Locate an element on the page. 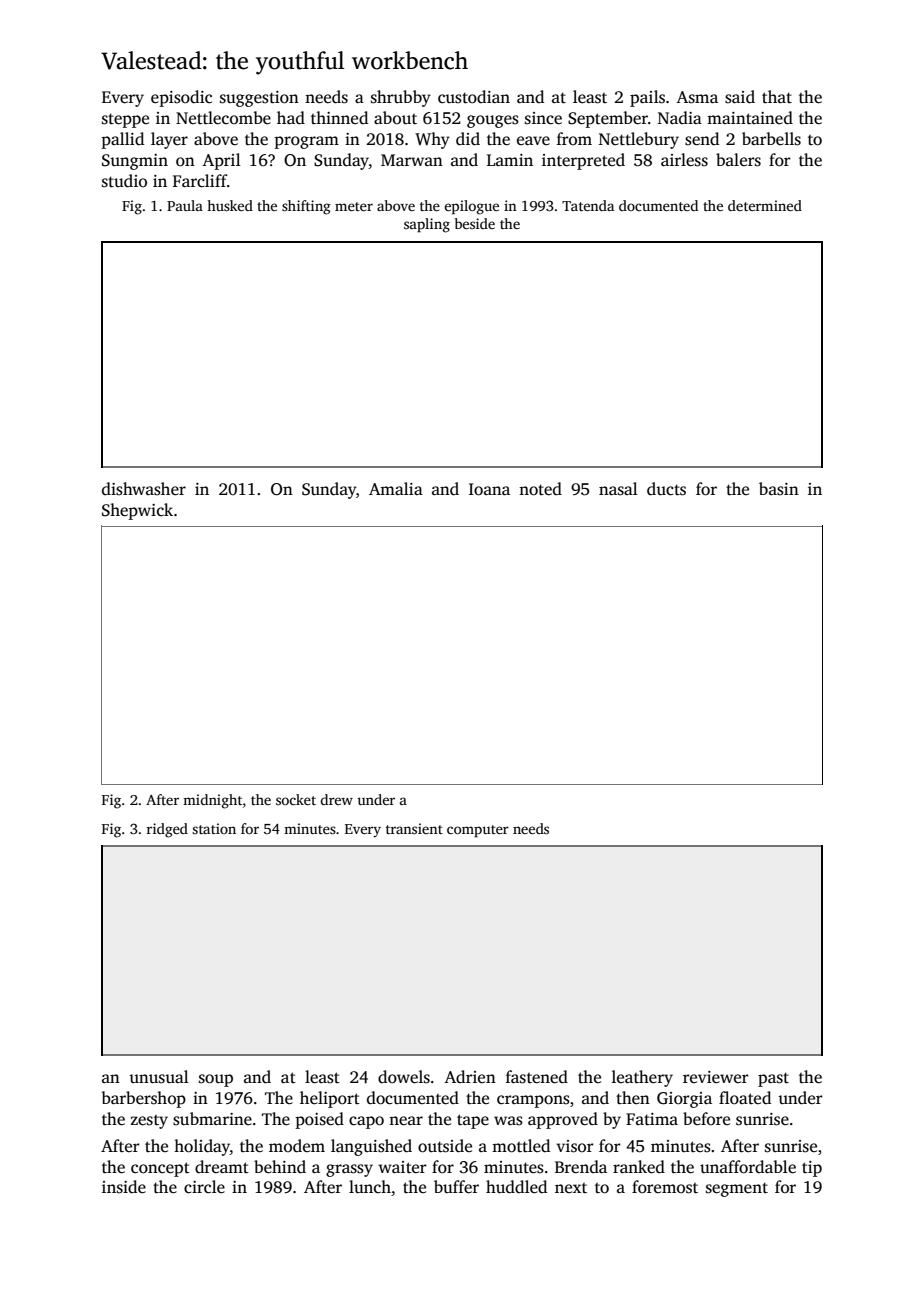 This image has width=924, height=1308. basin is located at coordinates (779, 489).
